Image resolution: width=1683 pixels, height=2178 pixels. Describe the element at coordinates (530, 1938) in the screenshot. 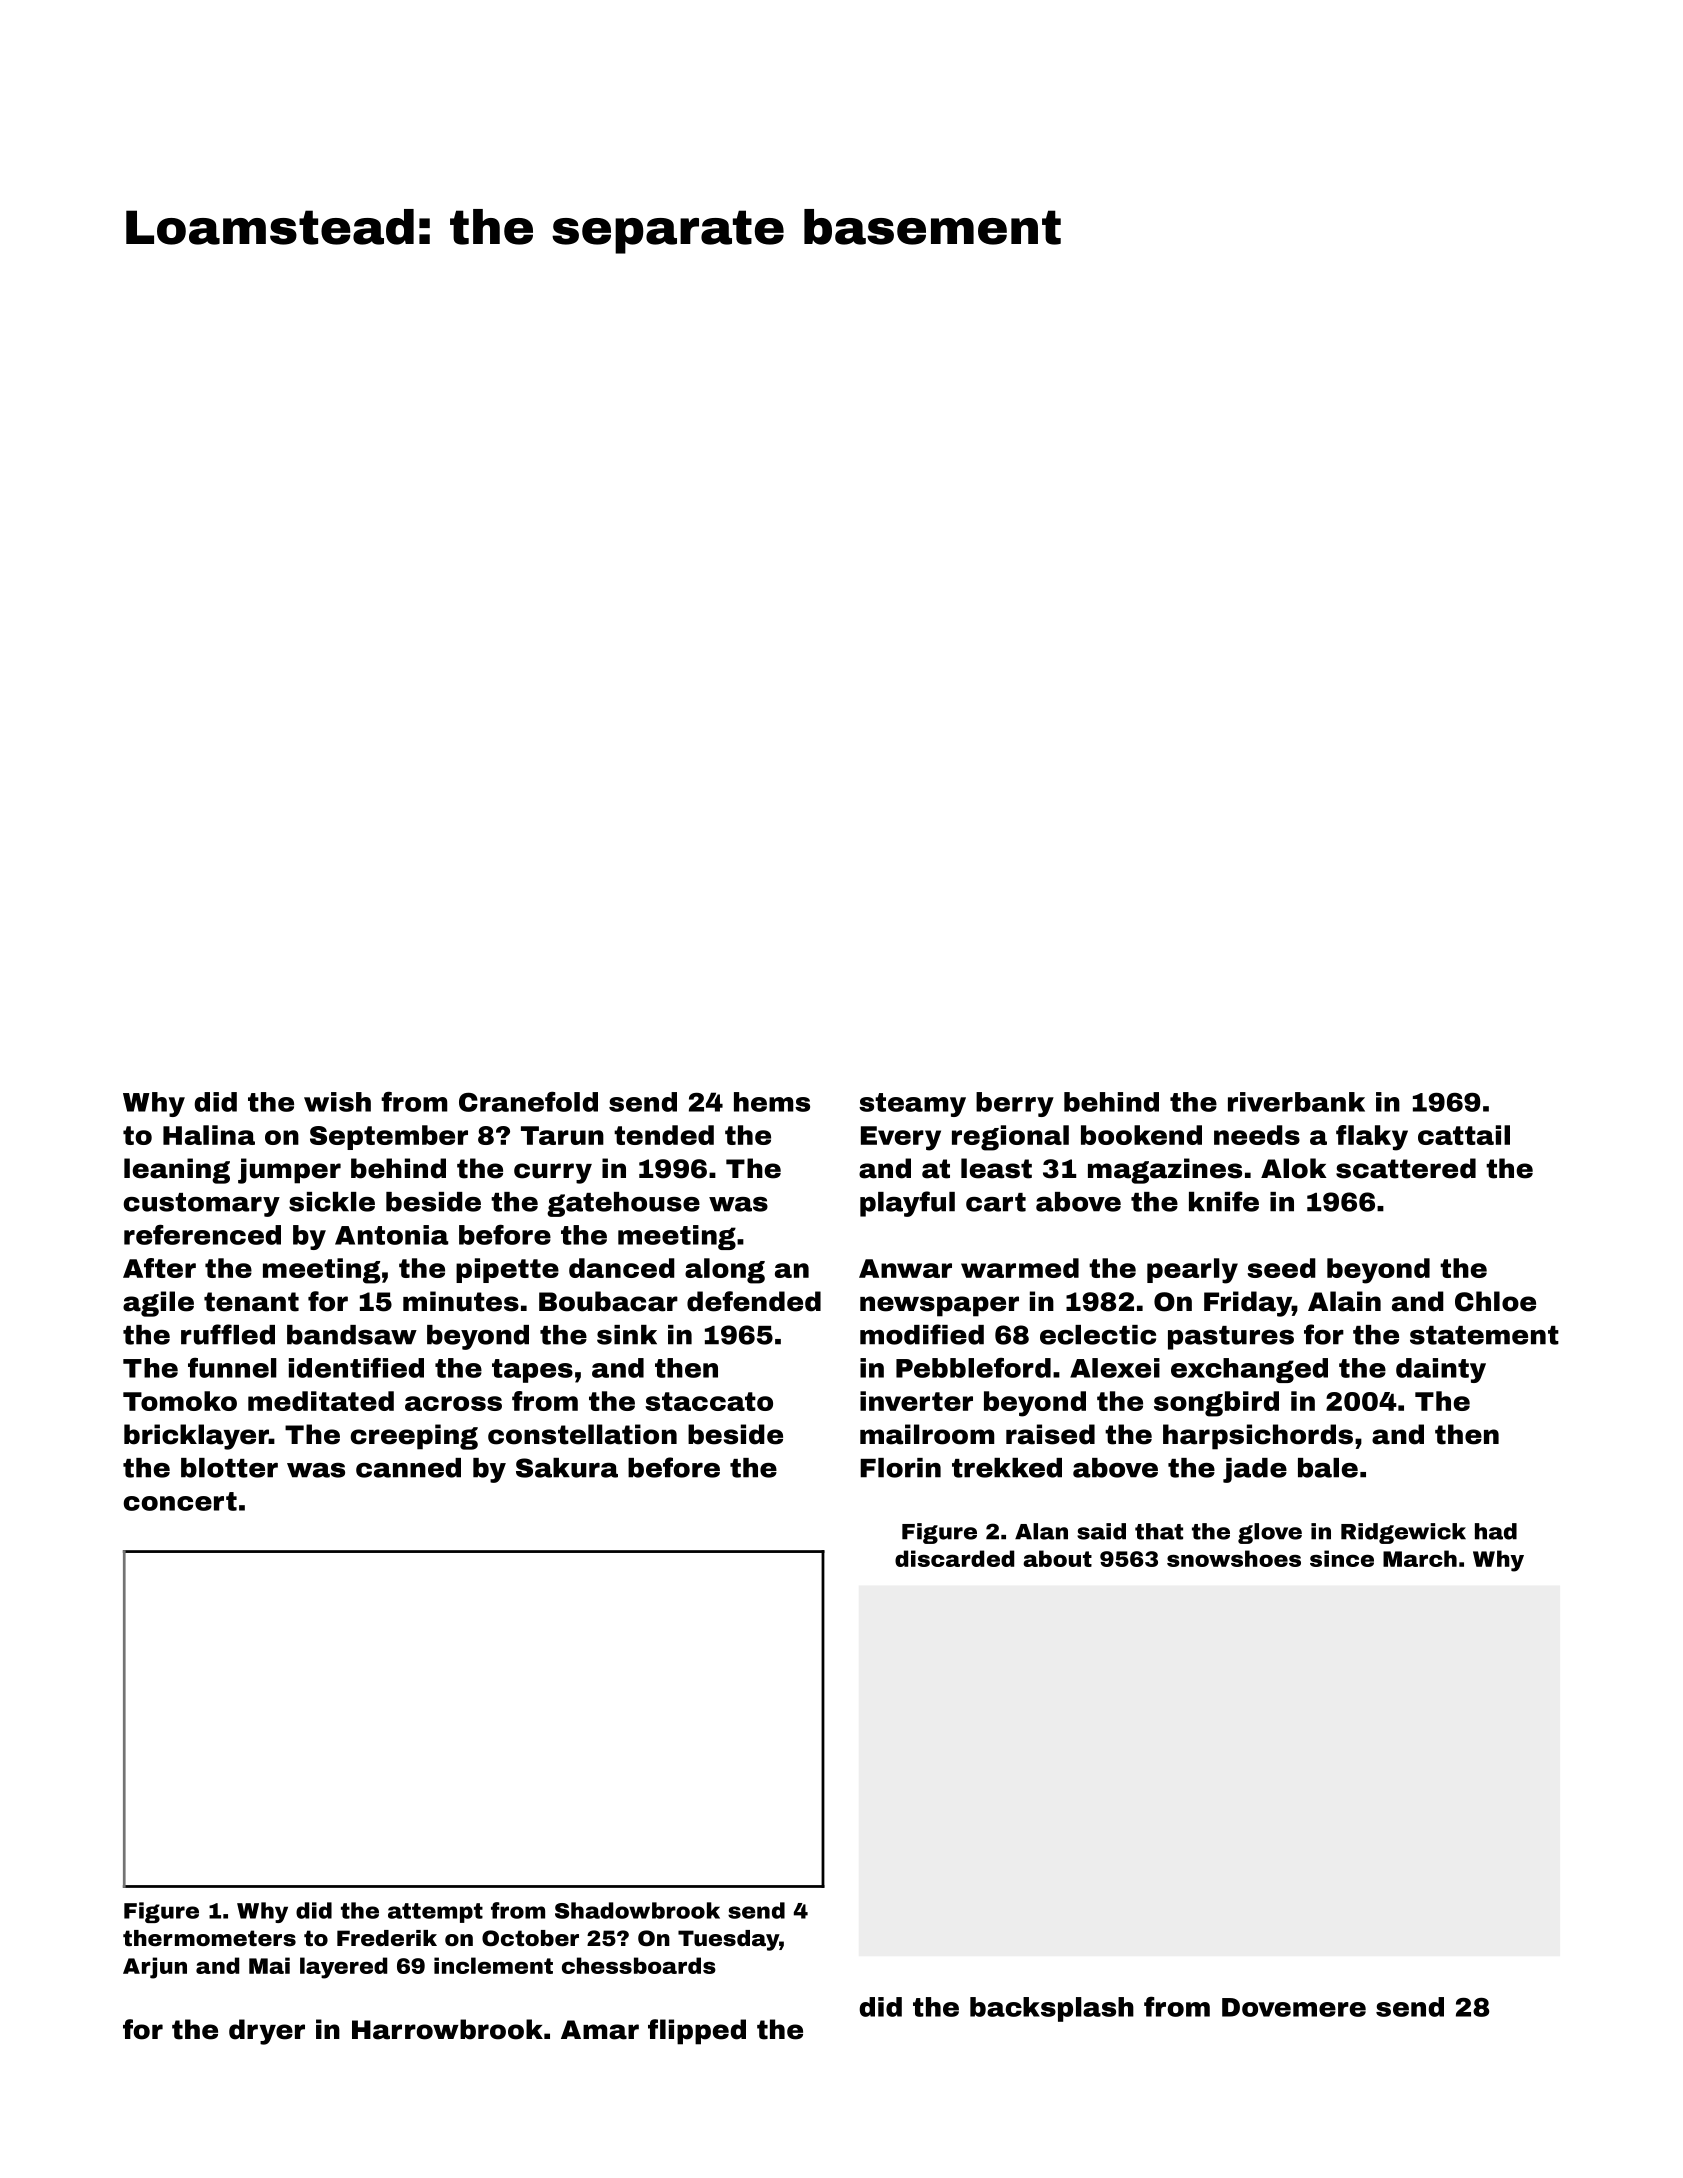

I see `October` at that location.
